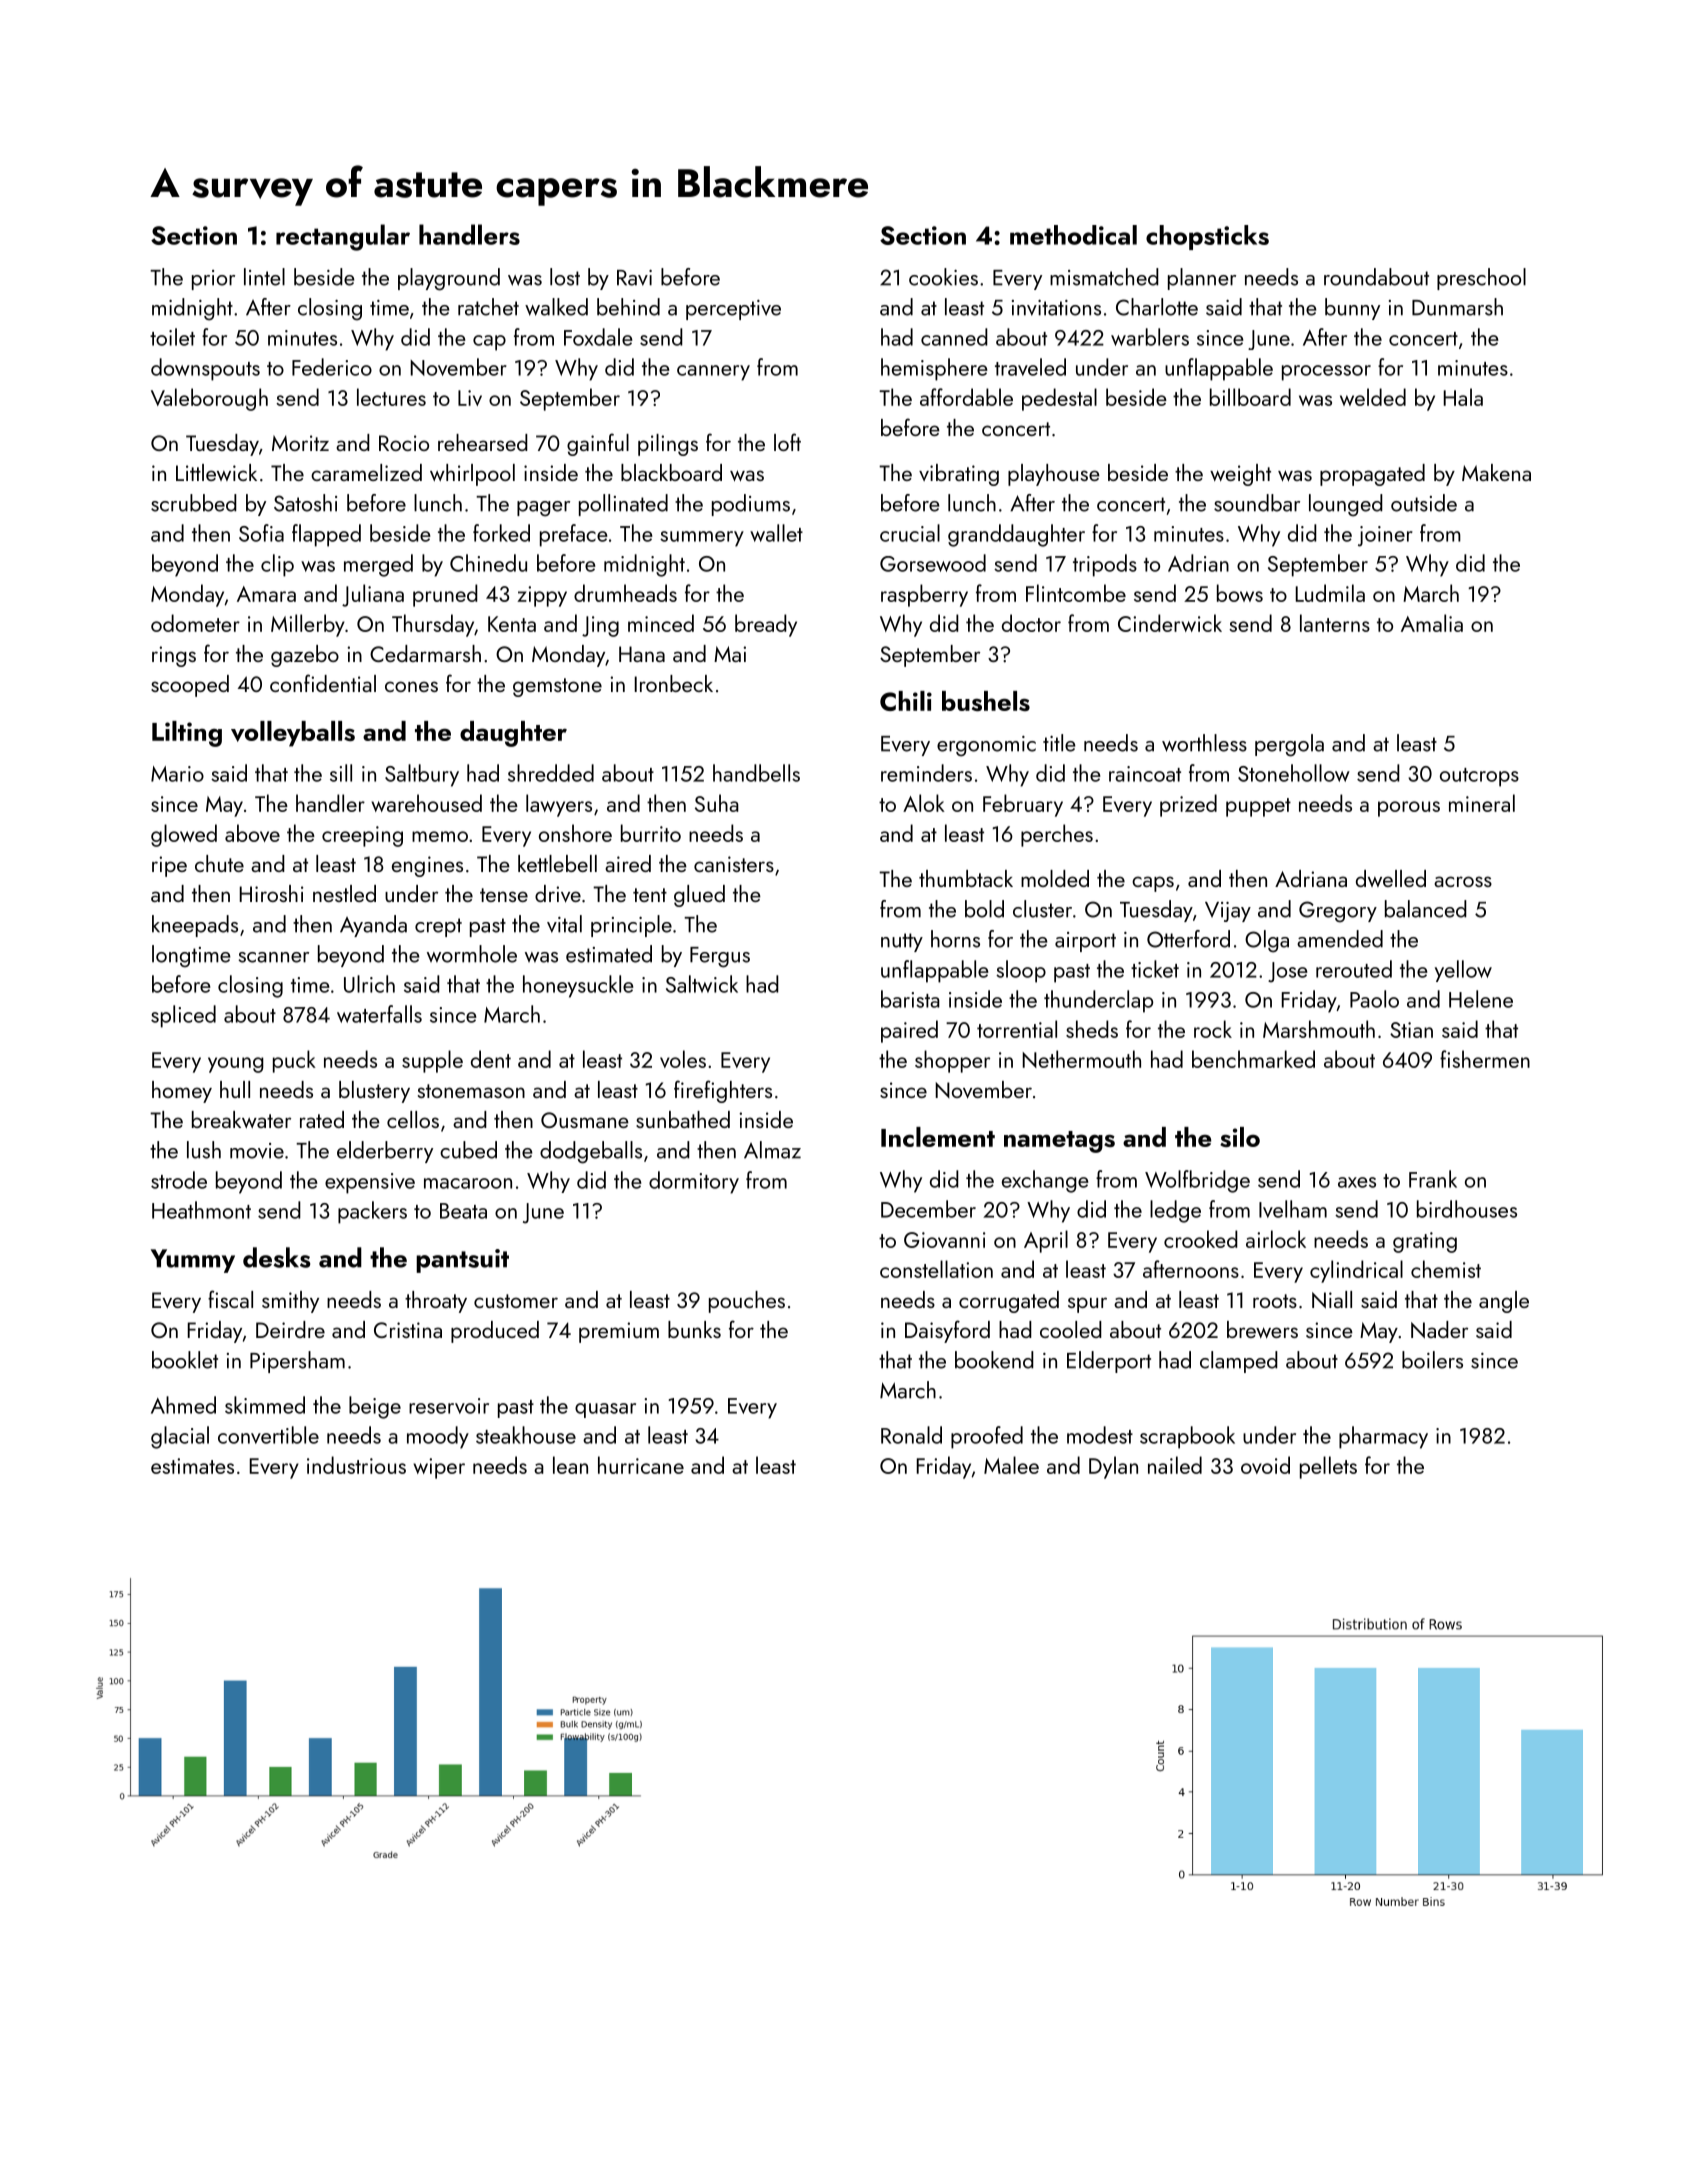  What do you see at coordinates (1073, 235) in the screenshot?
I see `methodical` at bounding box center [1073, 235].
